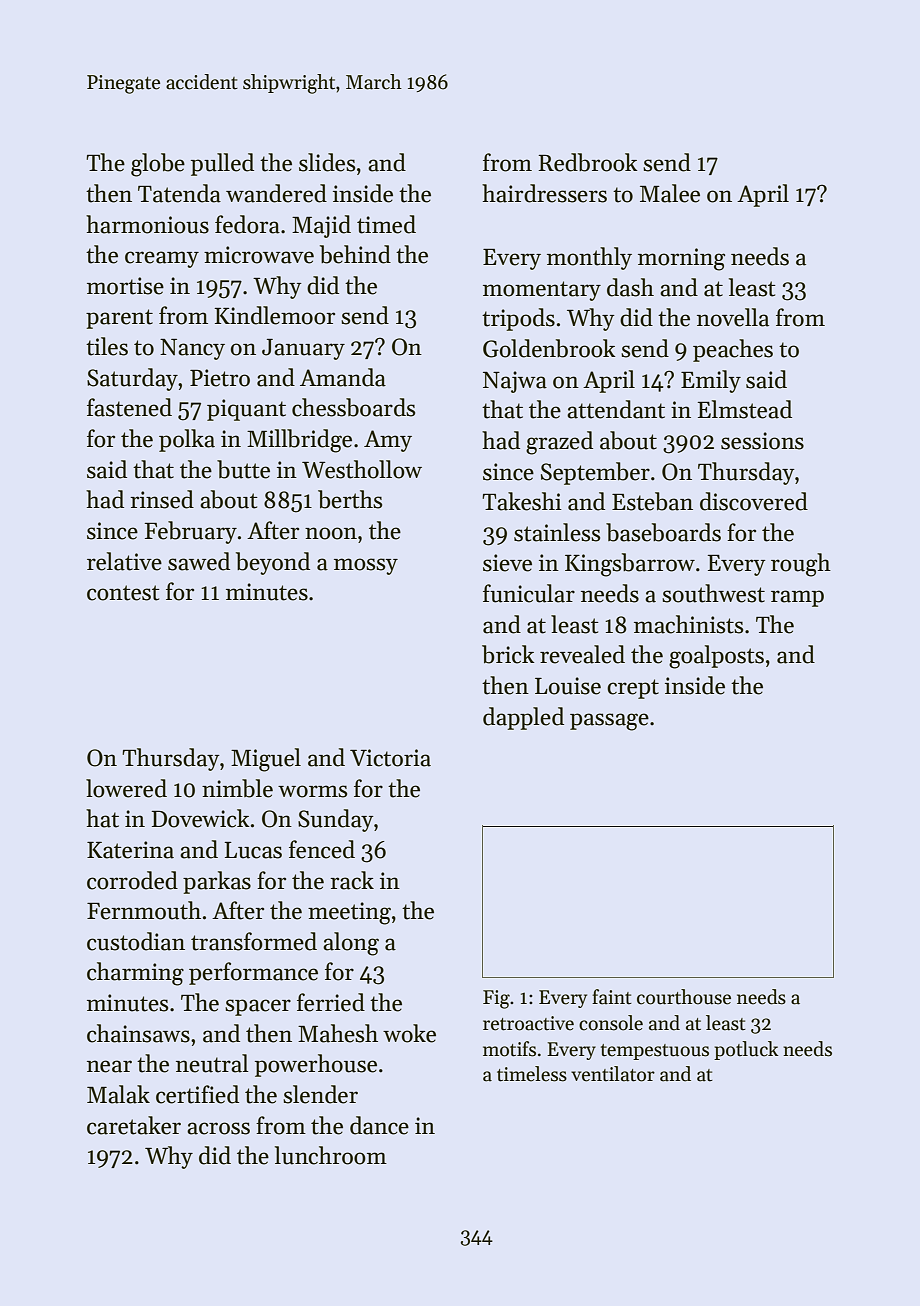 The height and width of the image is (1306, 920). Describe the element at coordinates (366, 566) in the image. I see `mossy` at that location.
